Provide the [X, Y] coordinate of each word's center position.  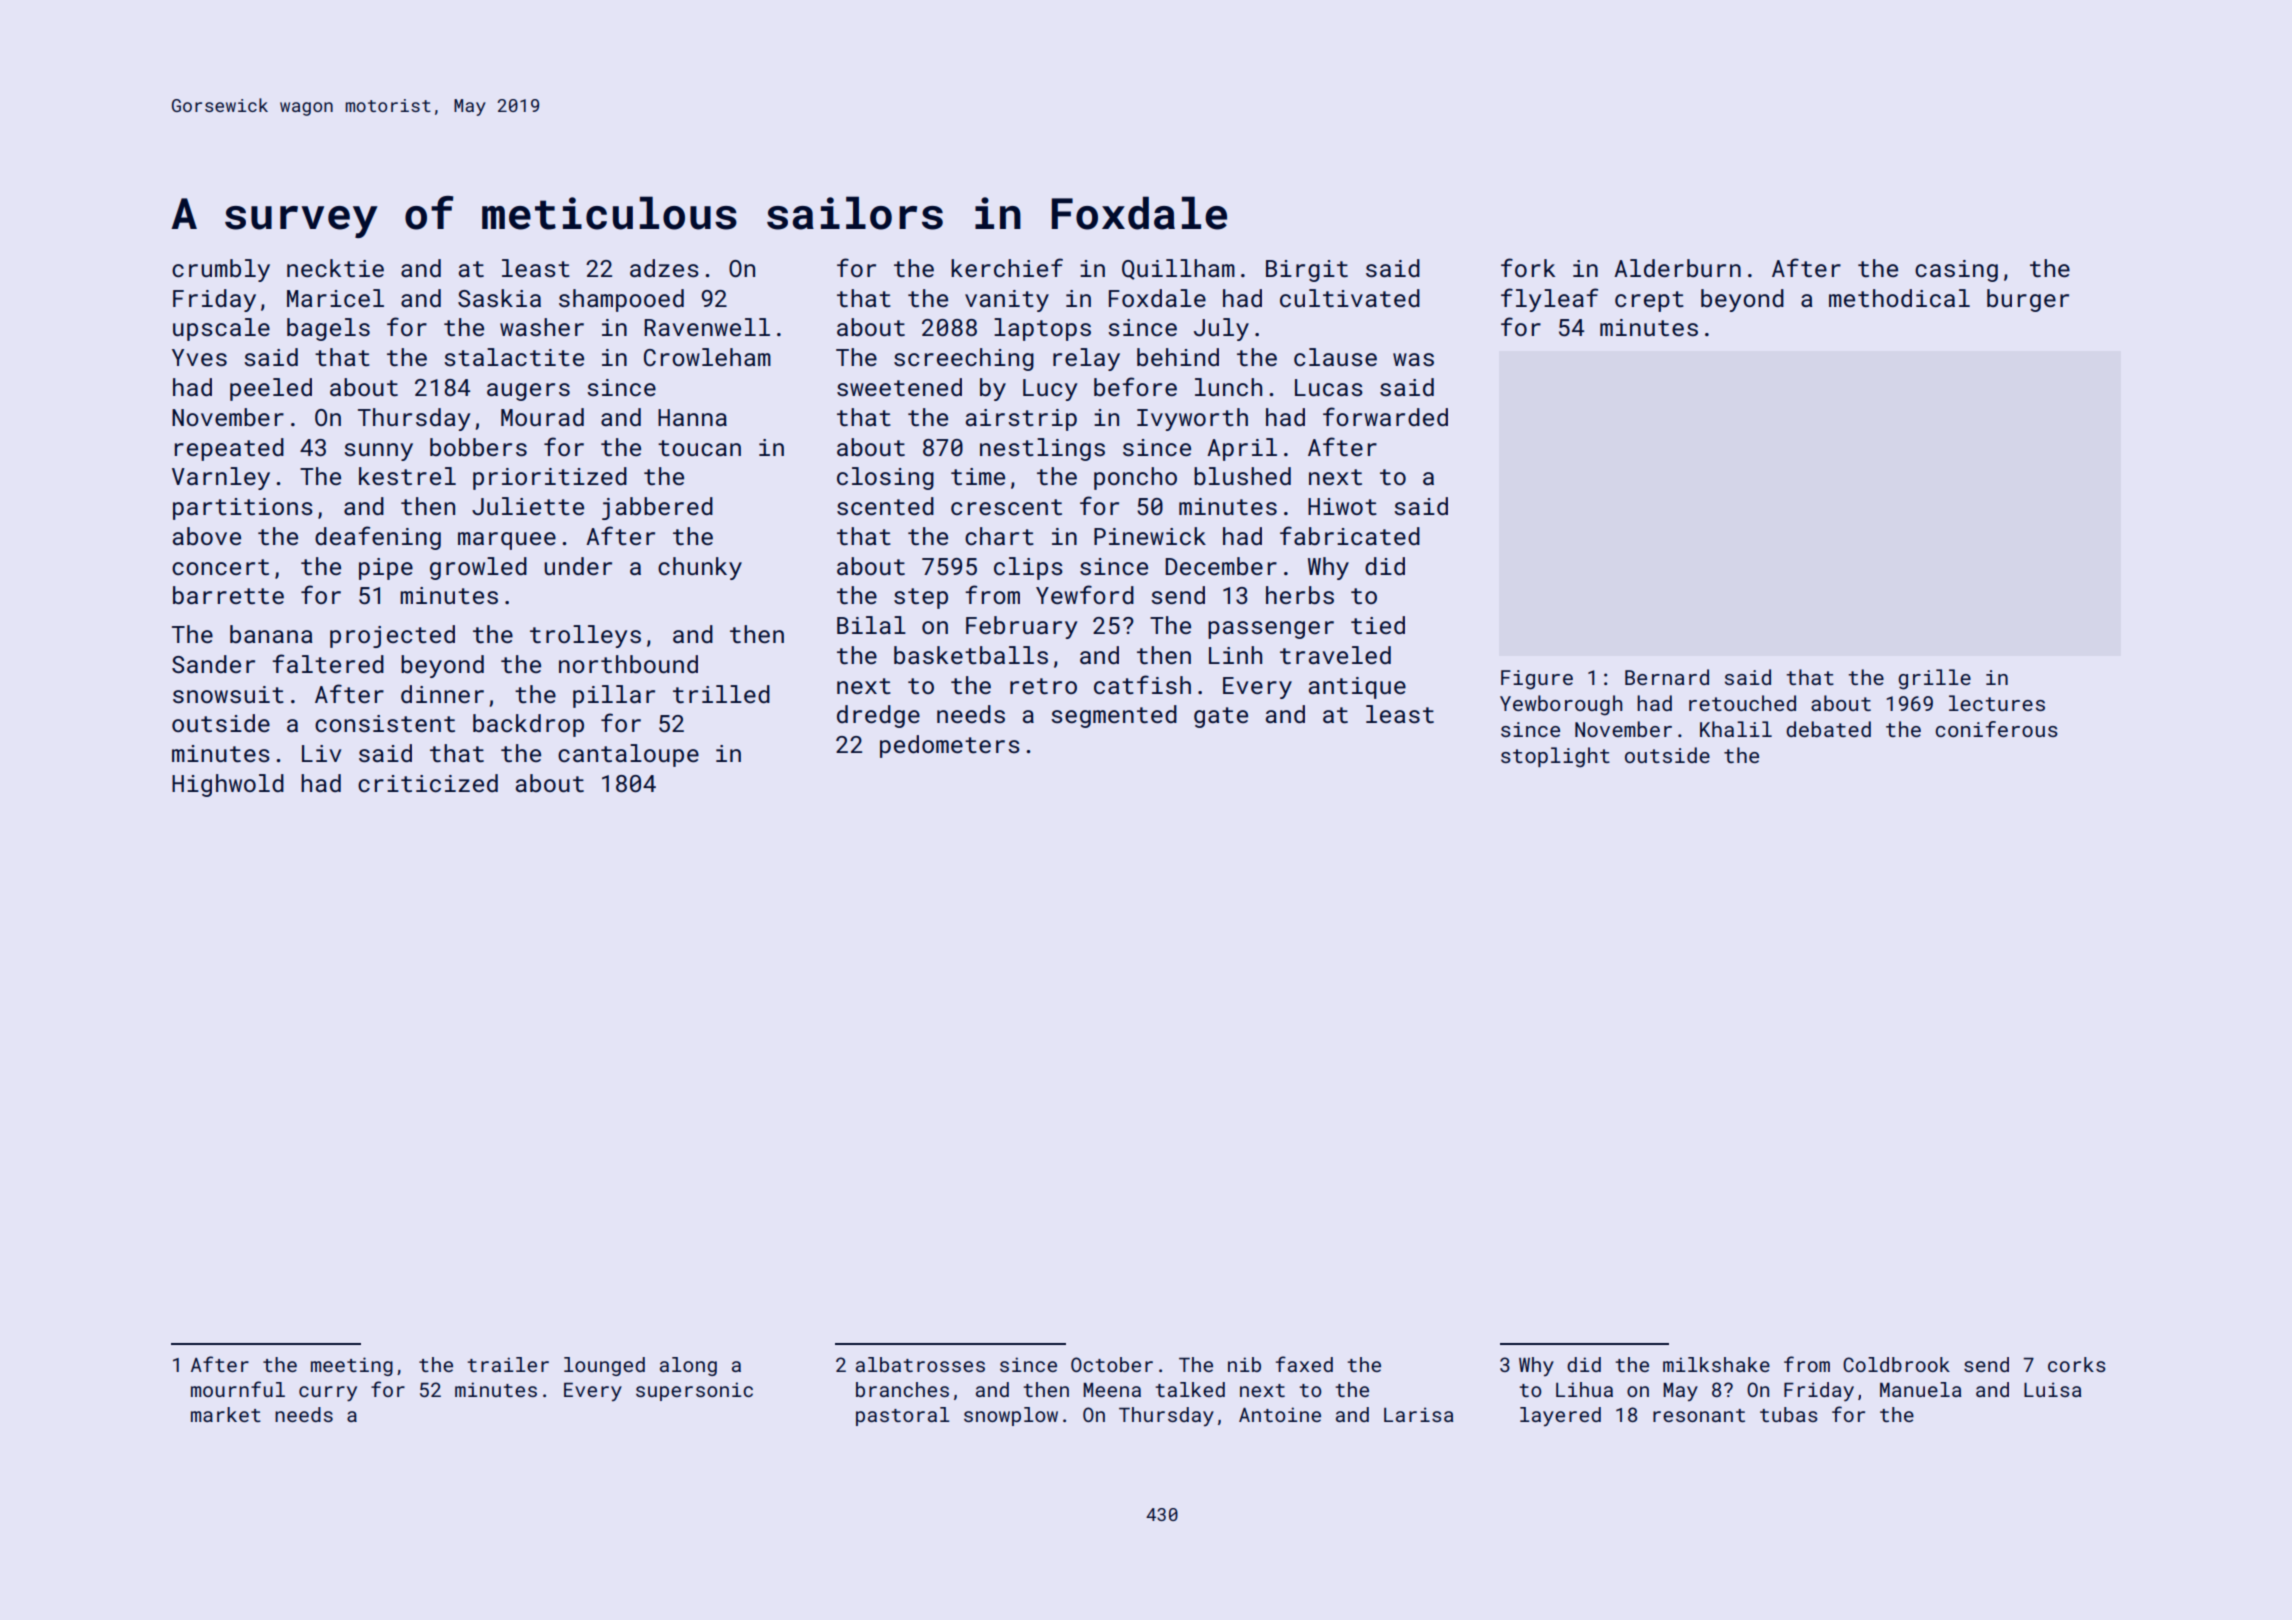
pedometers [950, 746]
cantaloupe [628, 755]
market [226, 1414]
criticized [428, 783]
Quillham [1178, 269]
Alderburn [1677, 268]
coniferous [1996, 729]
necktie [335, 268]
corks [2077, 1364]
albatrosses [920, 1364]
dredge [878, 716]
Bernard [1667, 677]
